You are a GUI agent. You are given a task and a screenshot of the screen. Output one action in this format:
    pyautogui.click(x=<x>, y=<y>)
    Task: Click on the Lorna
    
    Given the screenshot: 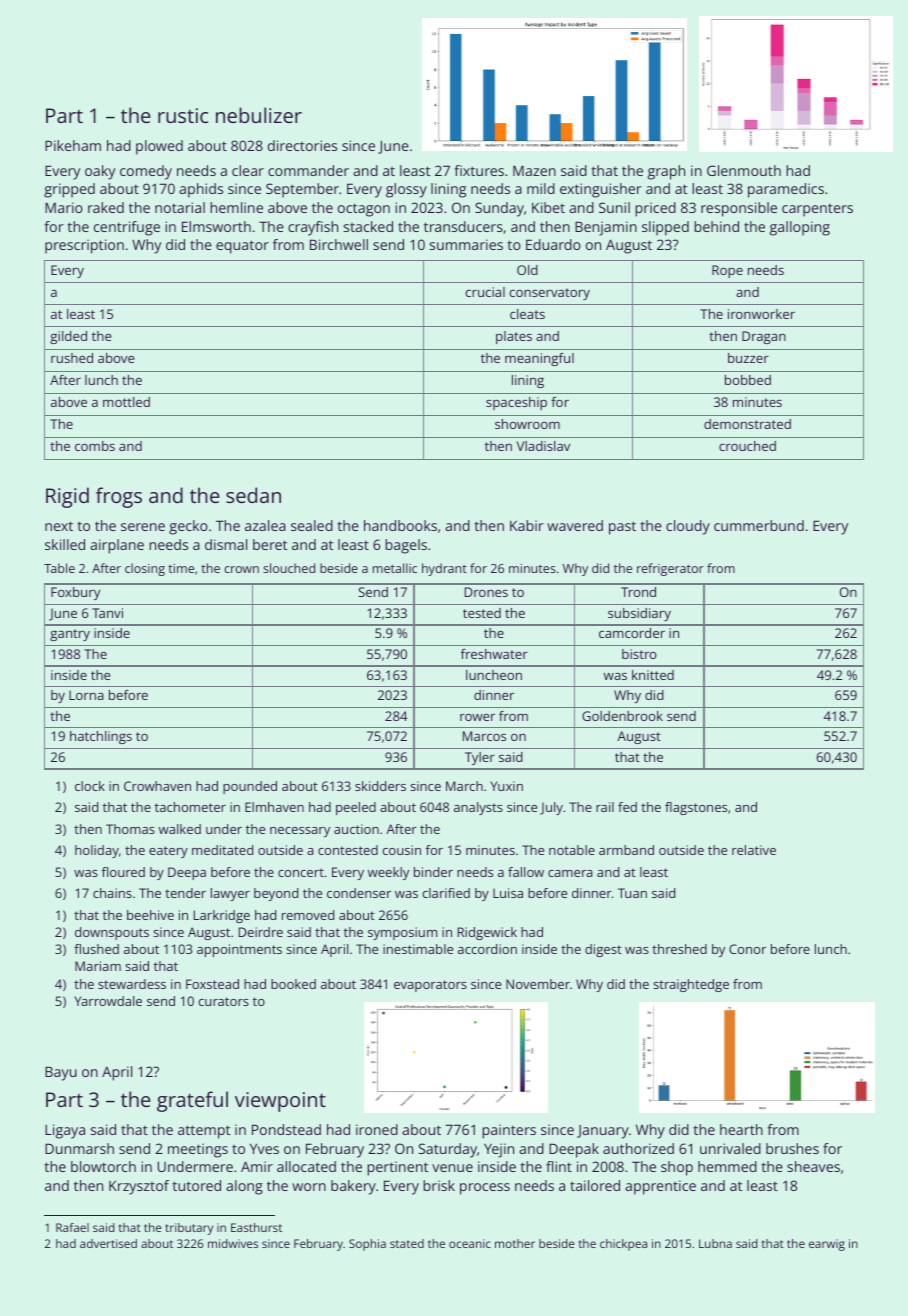 What is the action you would take?
    pyautogui.click(x=86, y=695)
